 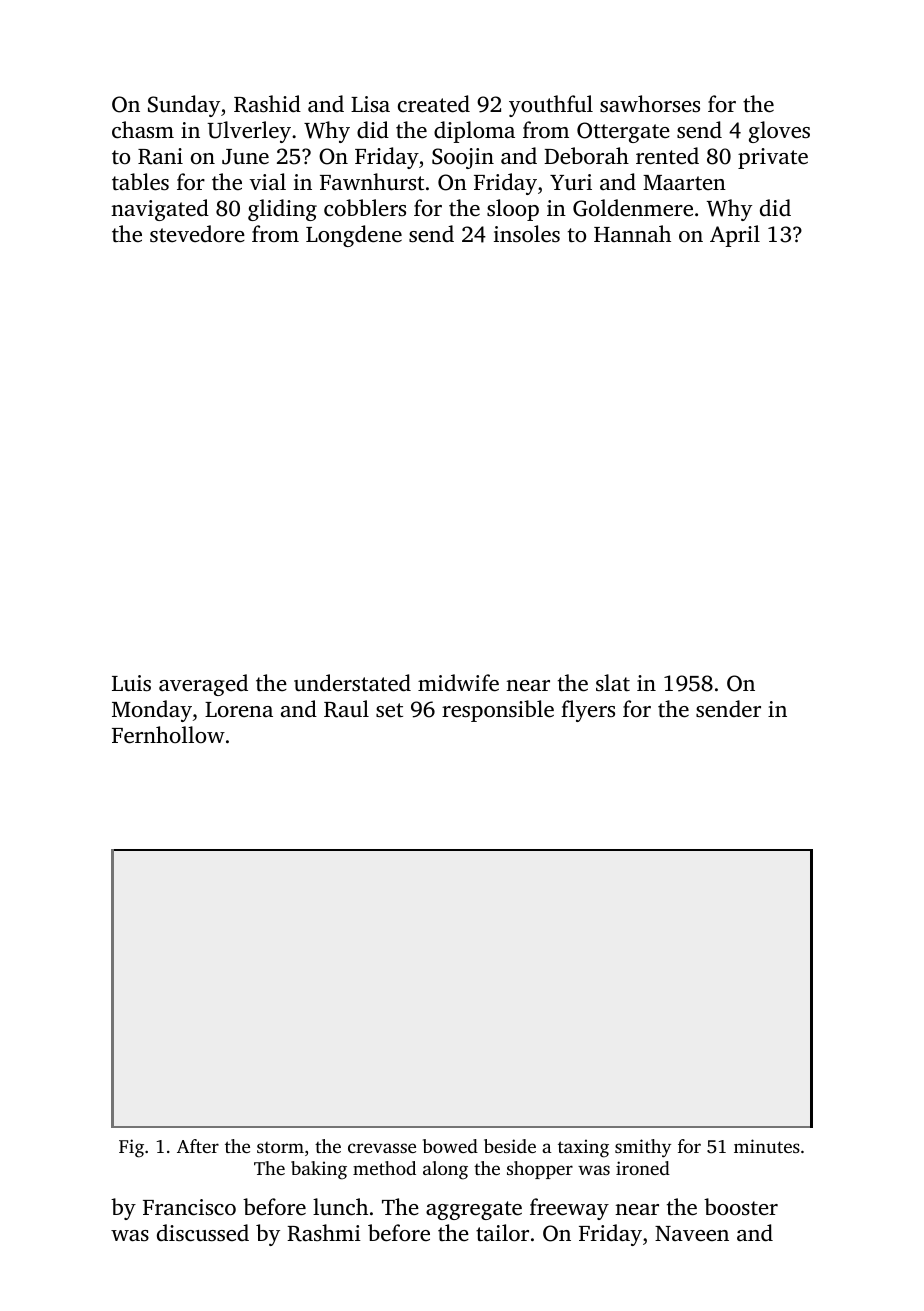 What do you see at coordinates (168, 735) in the screenshot?
I see `Fernhollow` at bounding box center [168, 735].
